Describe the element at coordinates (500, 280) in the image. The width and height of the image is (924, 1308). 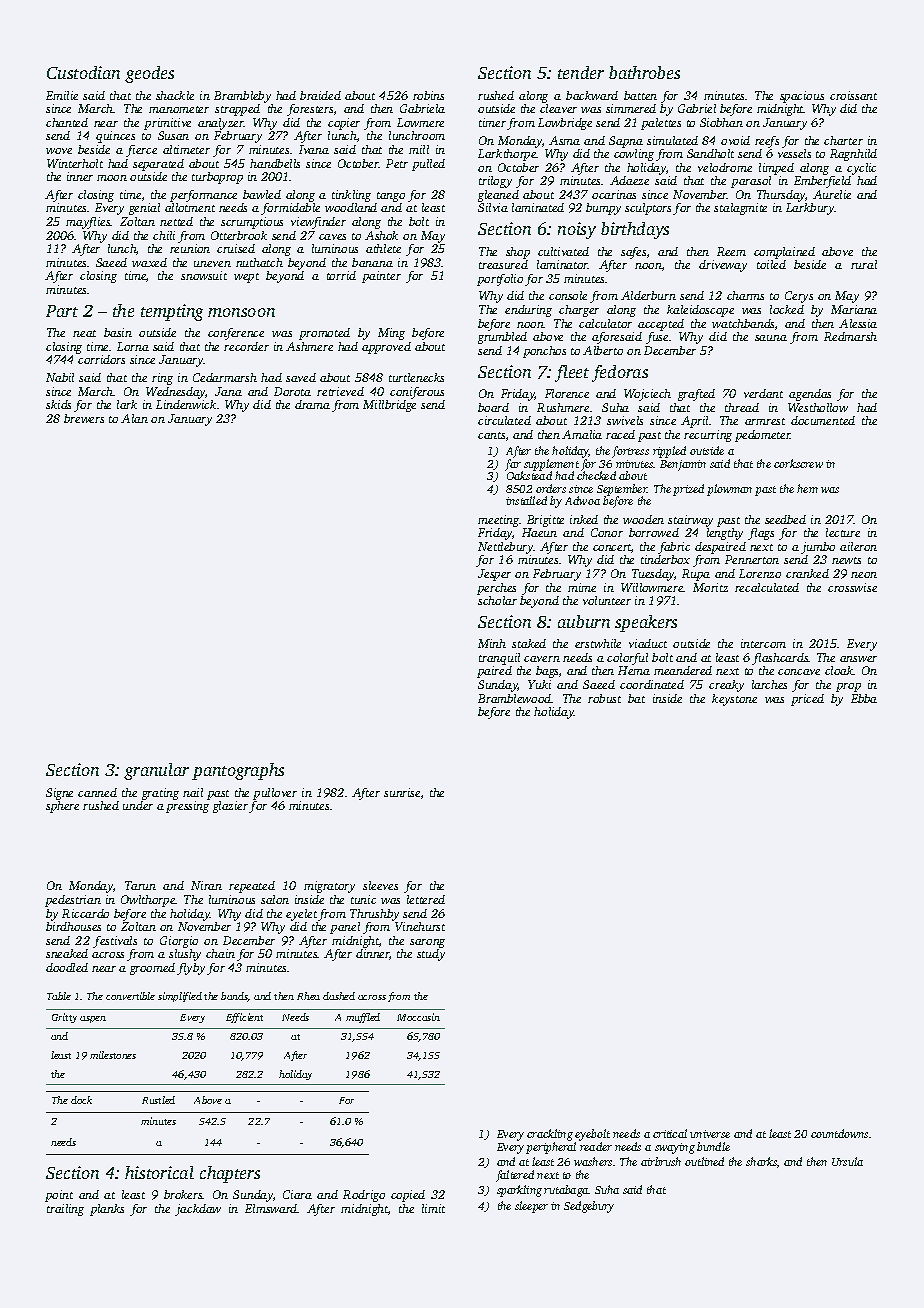
I see `portfolio` at that location.
